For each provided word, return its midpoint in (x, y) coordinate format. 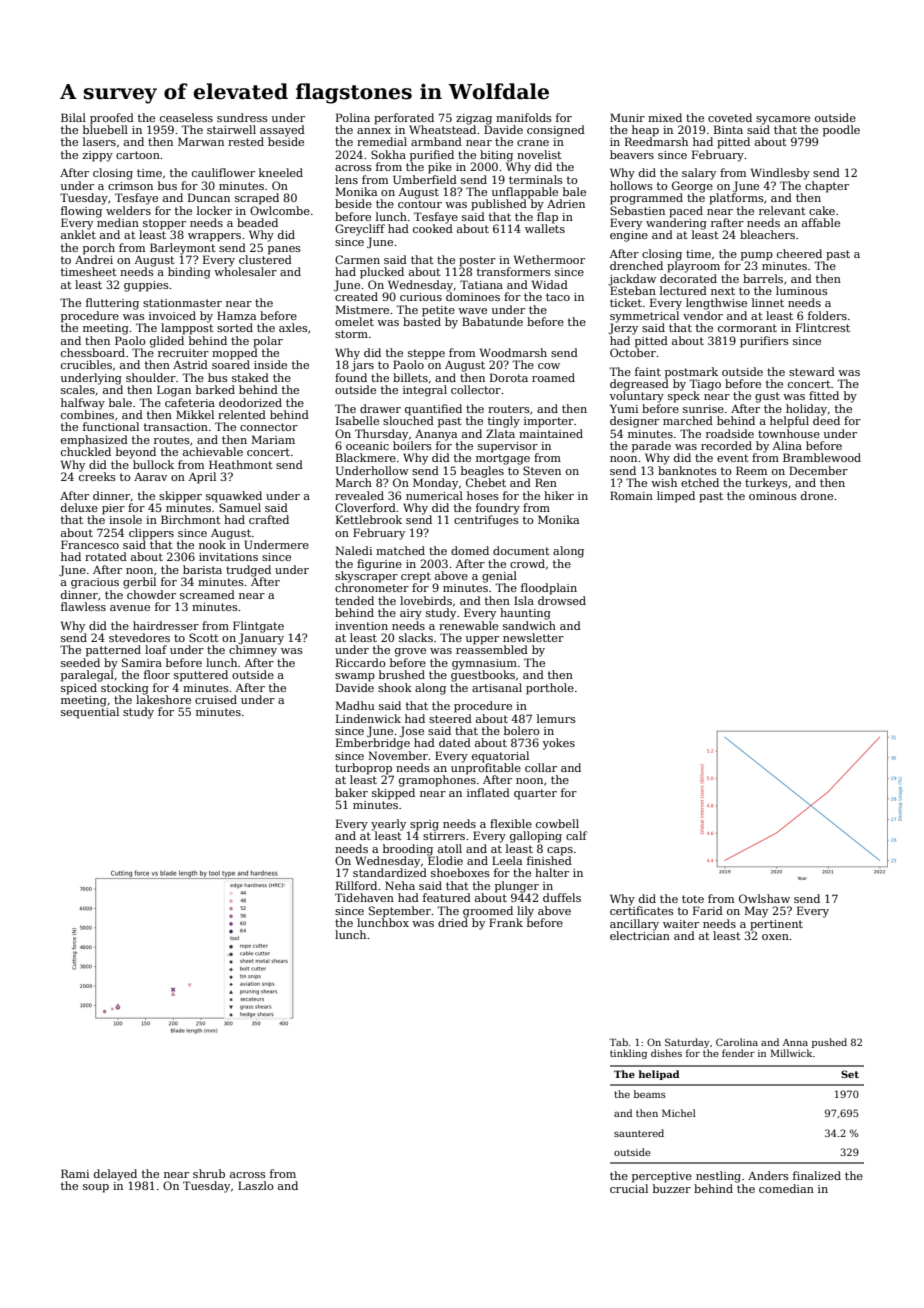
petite (438, 311)
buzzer (672, 1188)
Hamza (236, 315)
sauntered (639, 1133)
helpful (789, 422)
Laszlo (256, 1185)
